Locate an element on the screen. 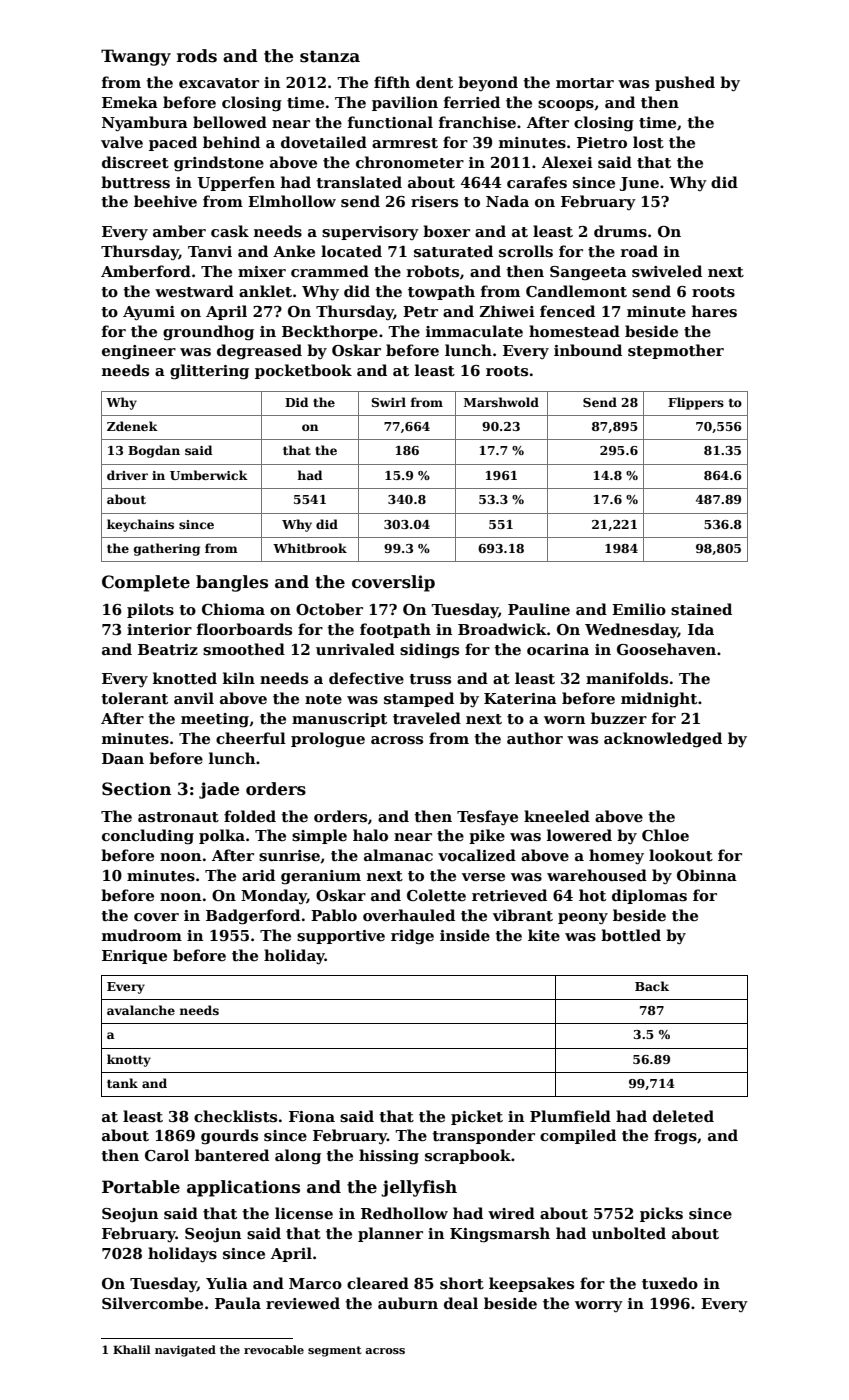  Tesfaye is located at coordinates (487, 817).
